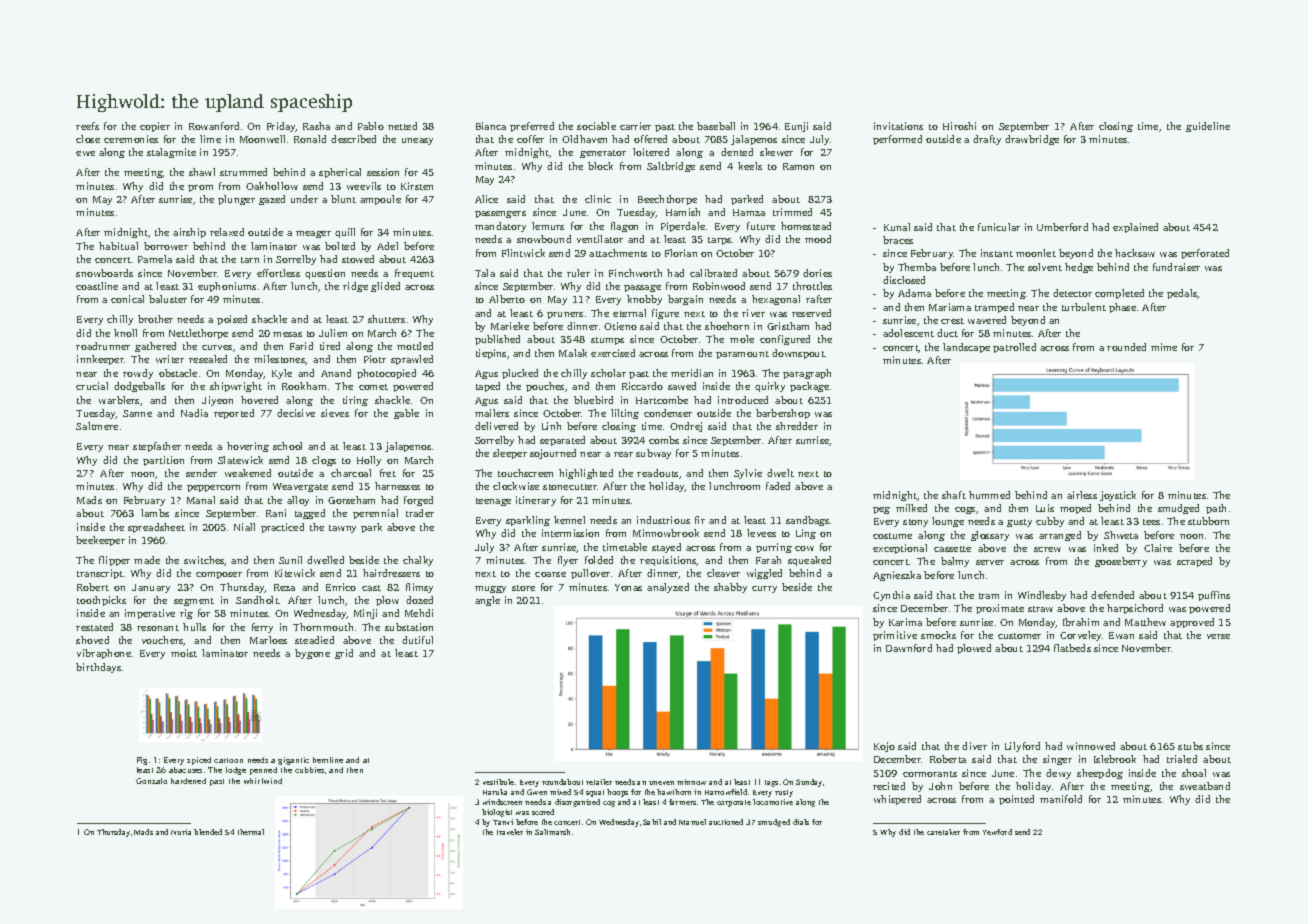 The width and height of the document is (1308, 924). Describe the element at coordinates (114, 561) in the document. I see `flipper` at that location.
